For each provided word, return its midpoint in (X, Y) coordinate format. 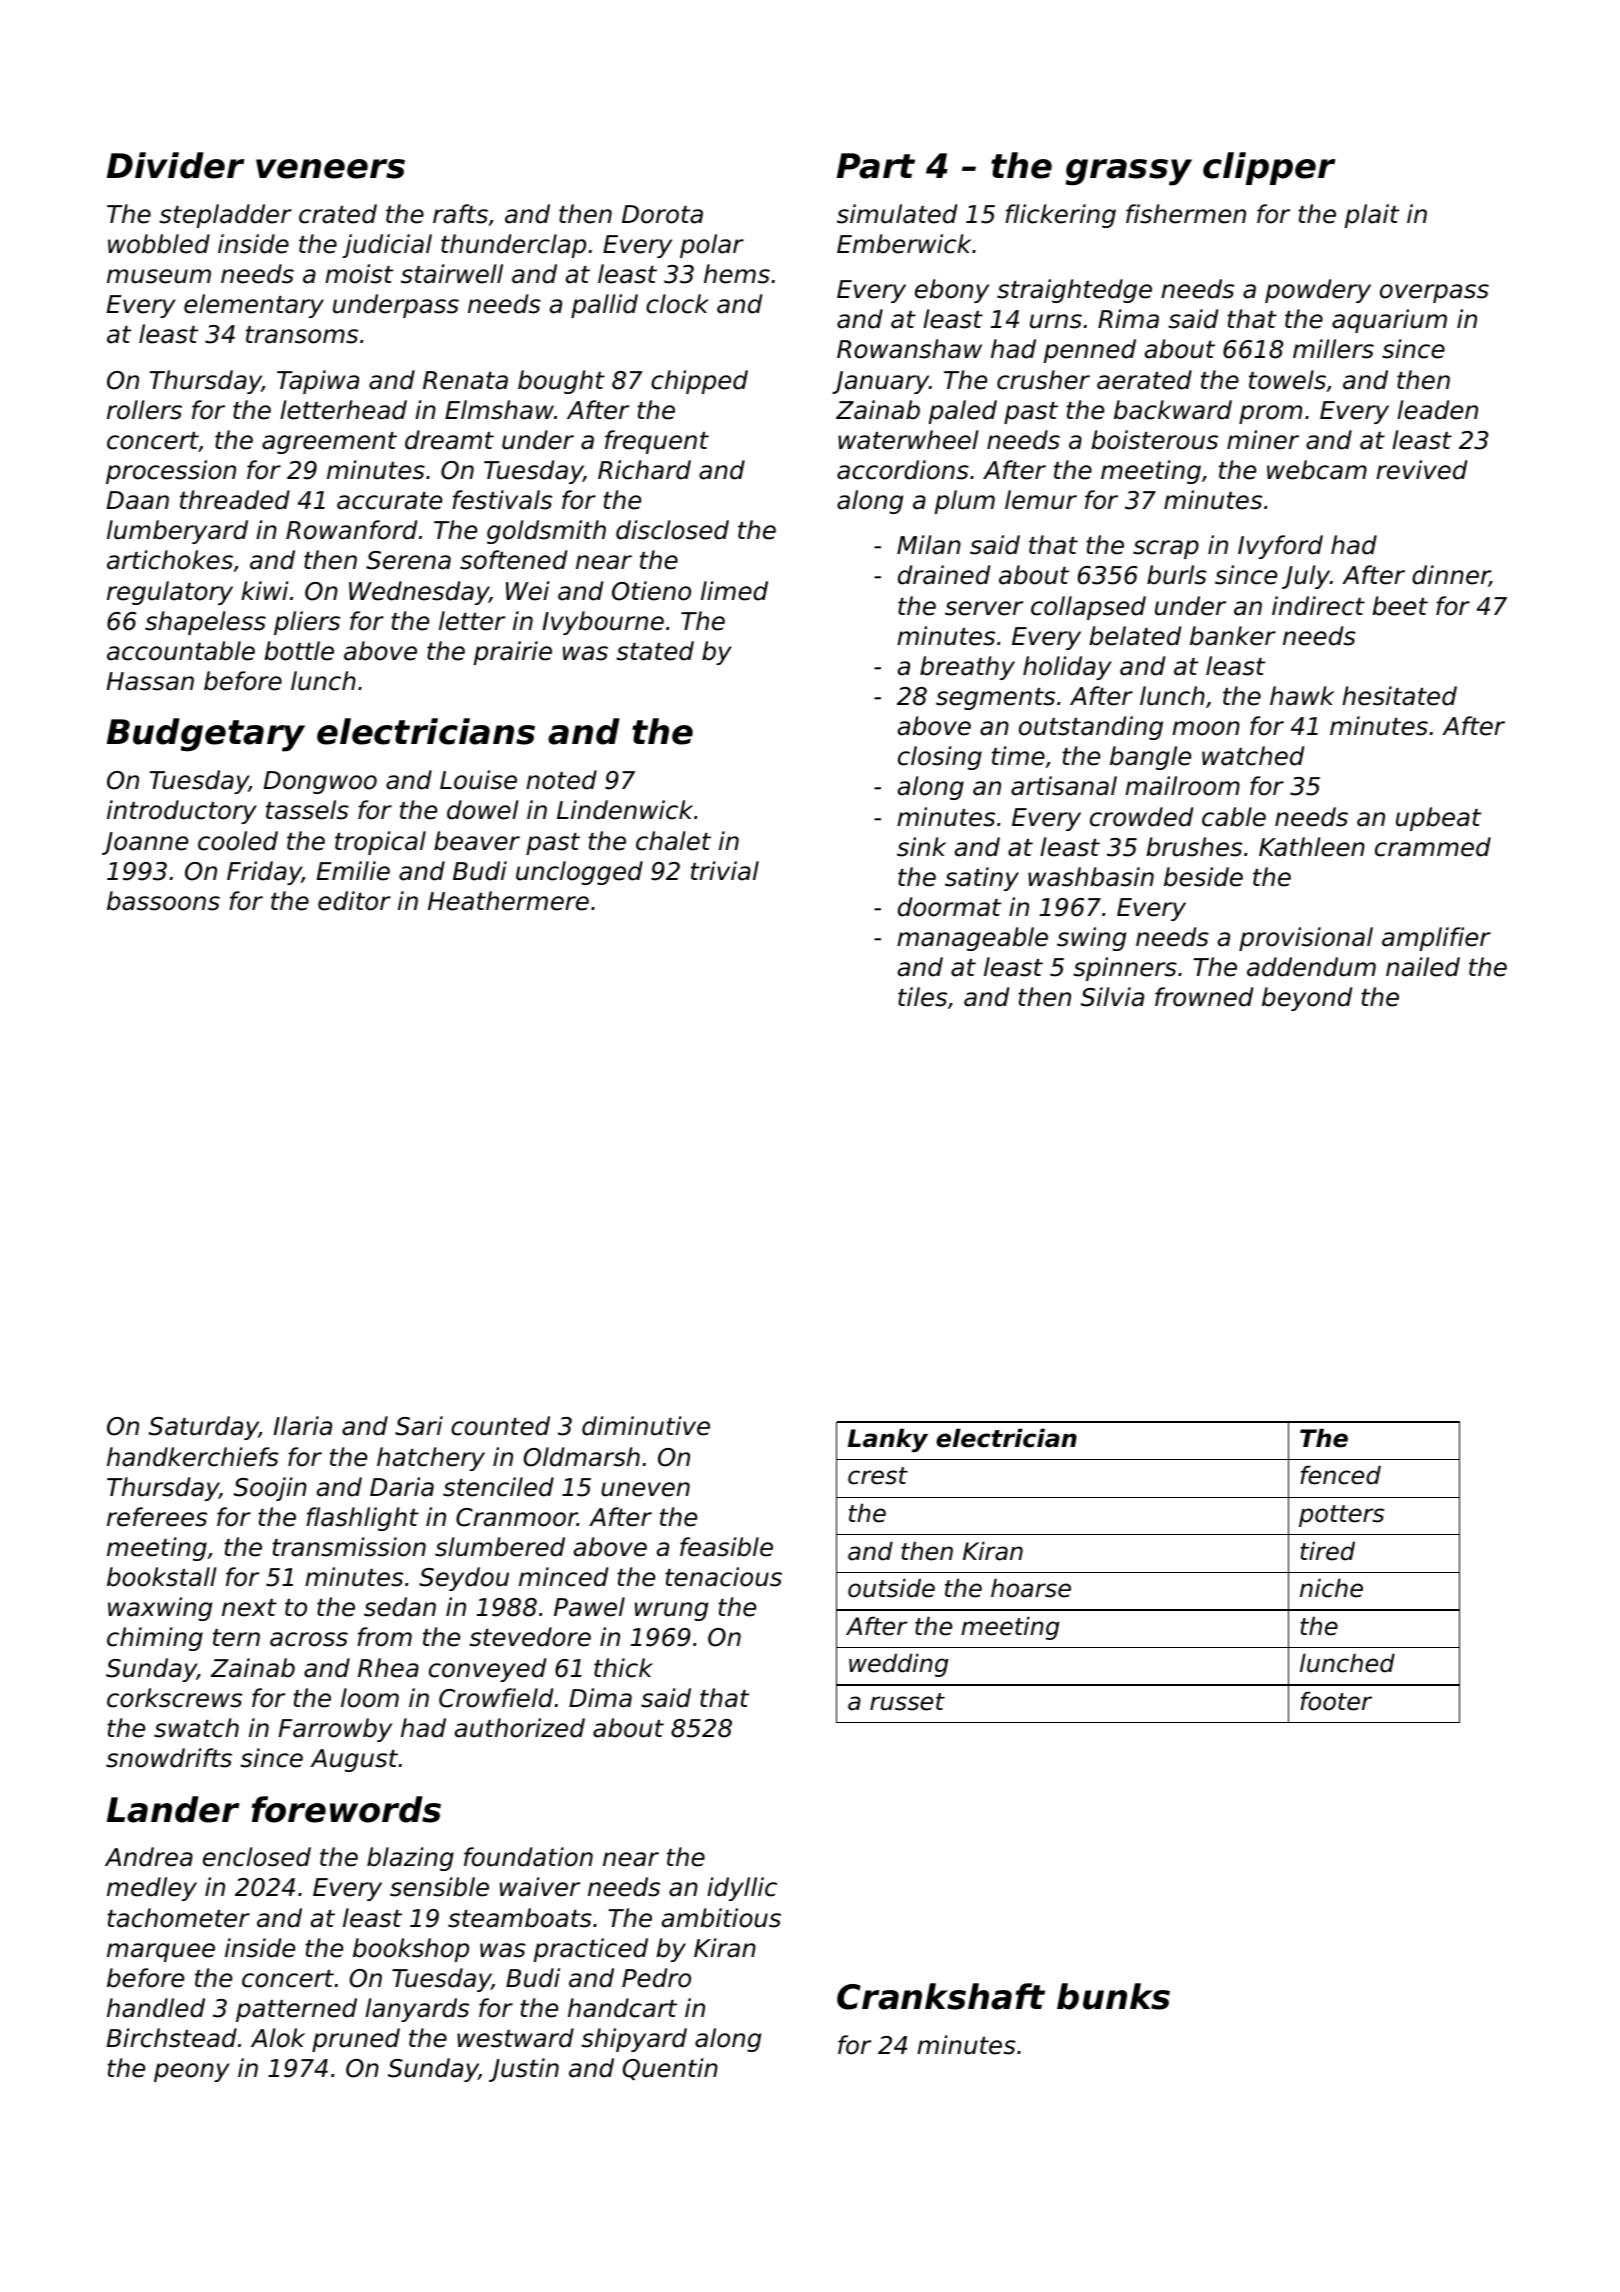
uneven (645, 1489)
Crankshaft (941, 1996)
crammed (1433, 847)
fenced (1340, 1475)
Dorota (662, 214)
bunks (1113, 1996)
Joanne (145, 843)
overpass (1434, 293)
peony (192, 2072)
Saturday (204, 1428)
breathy (967, 668)
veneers (330, 169)
